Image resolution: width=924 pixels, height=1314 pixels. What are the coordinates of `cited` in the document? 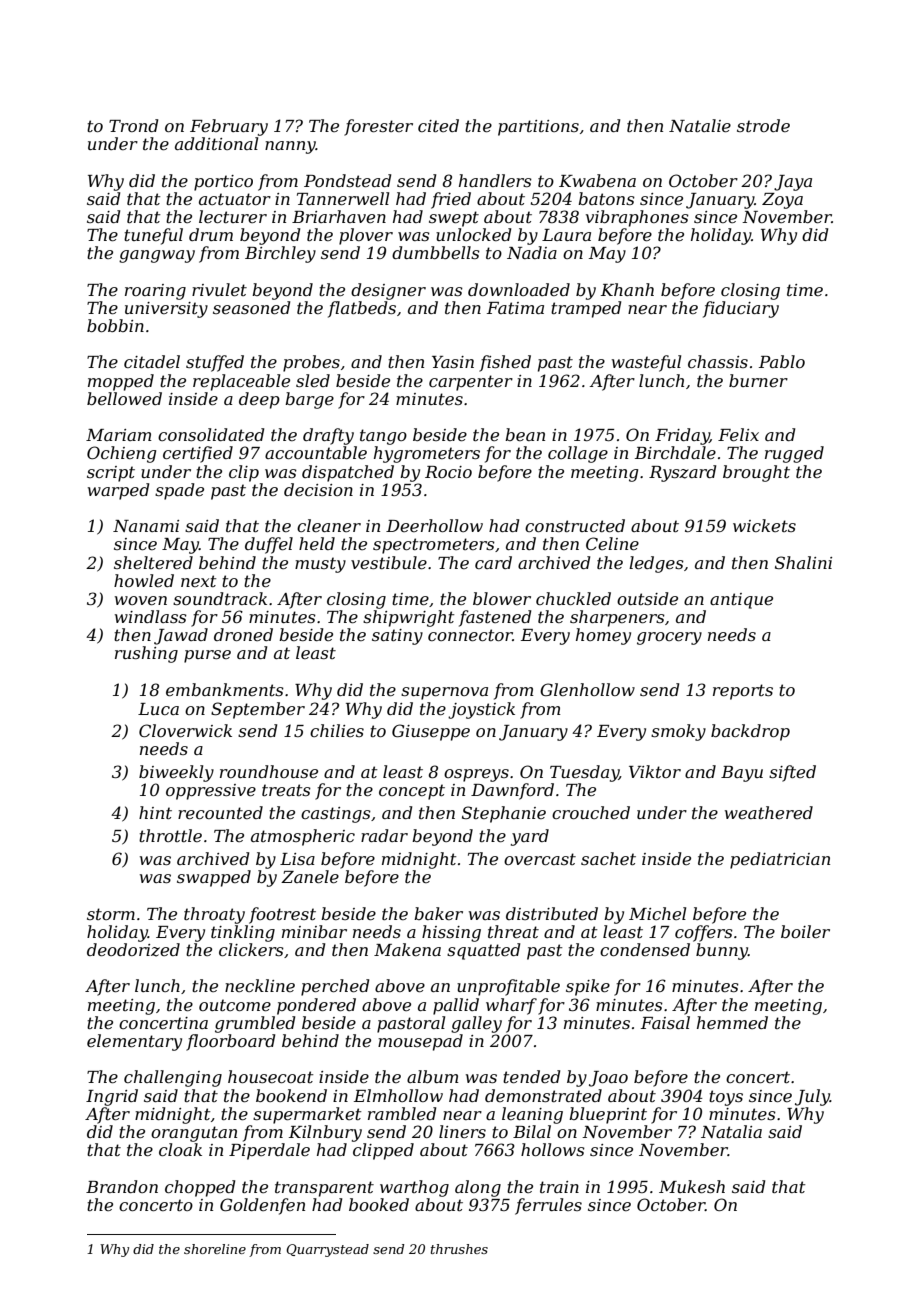 It's located at (438, 125).
